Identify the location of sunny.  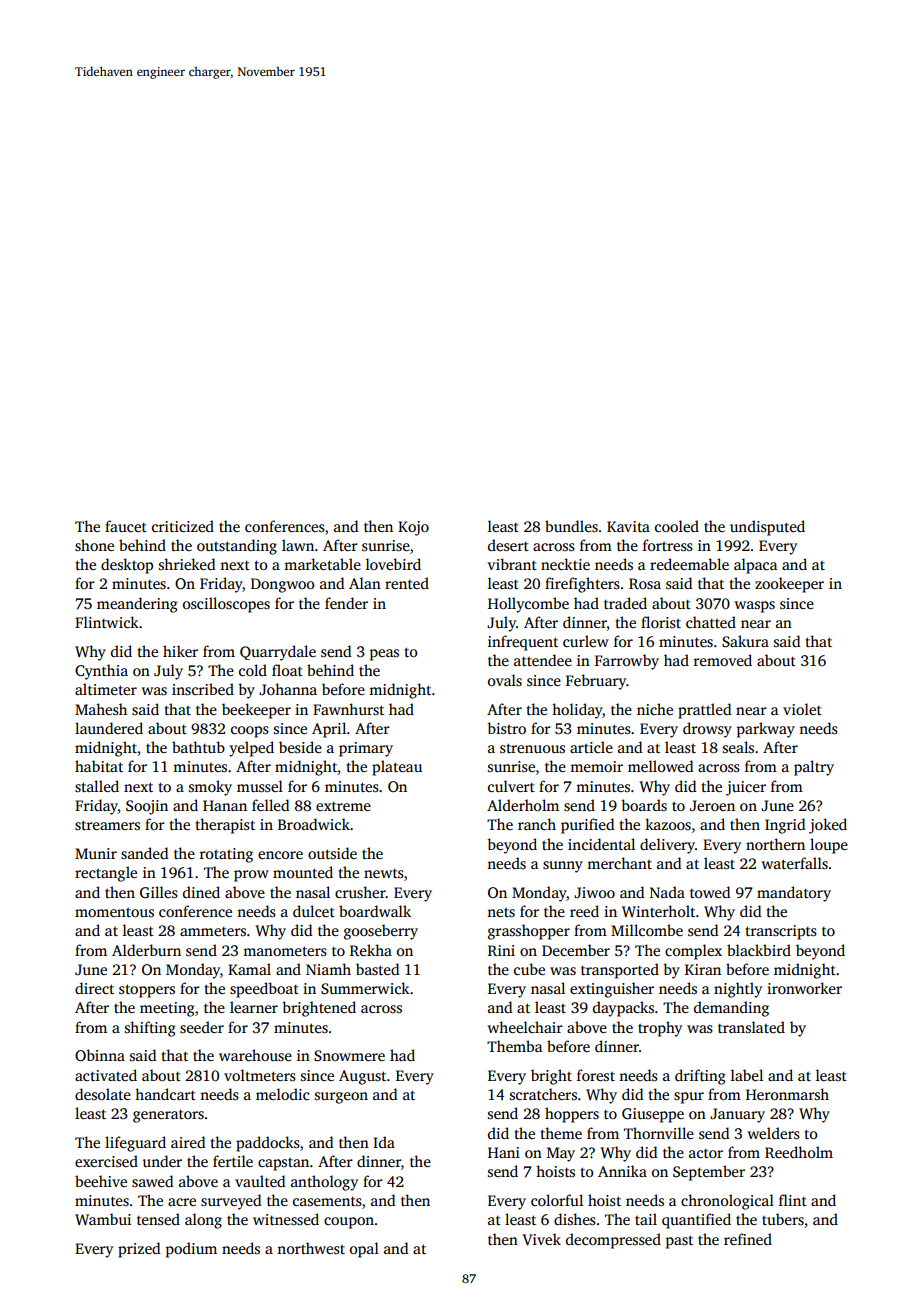
(563, 867).
